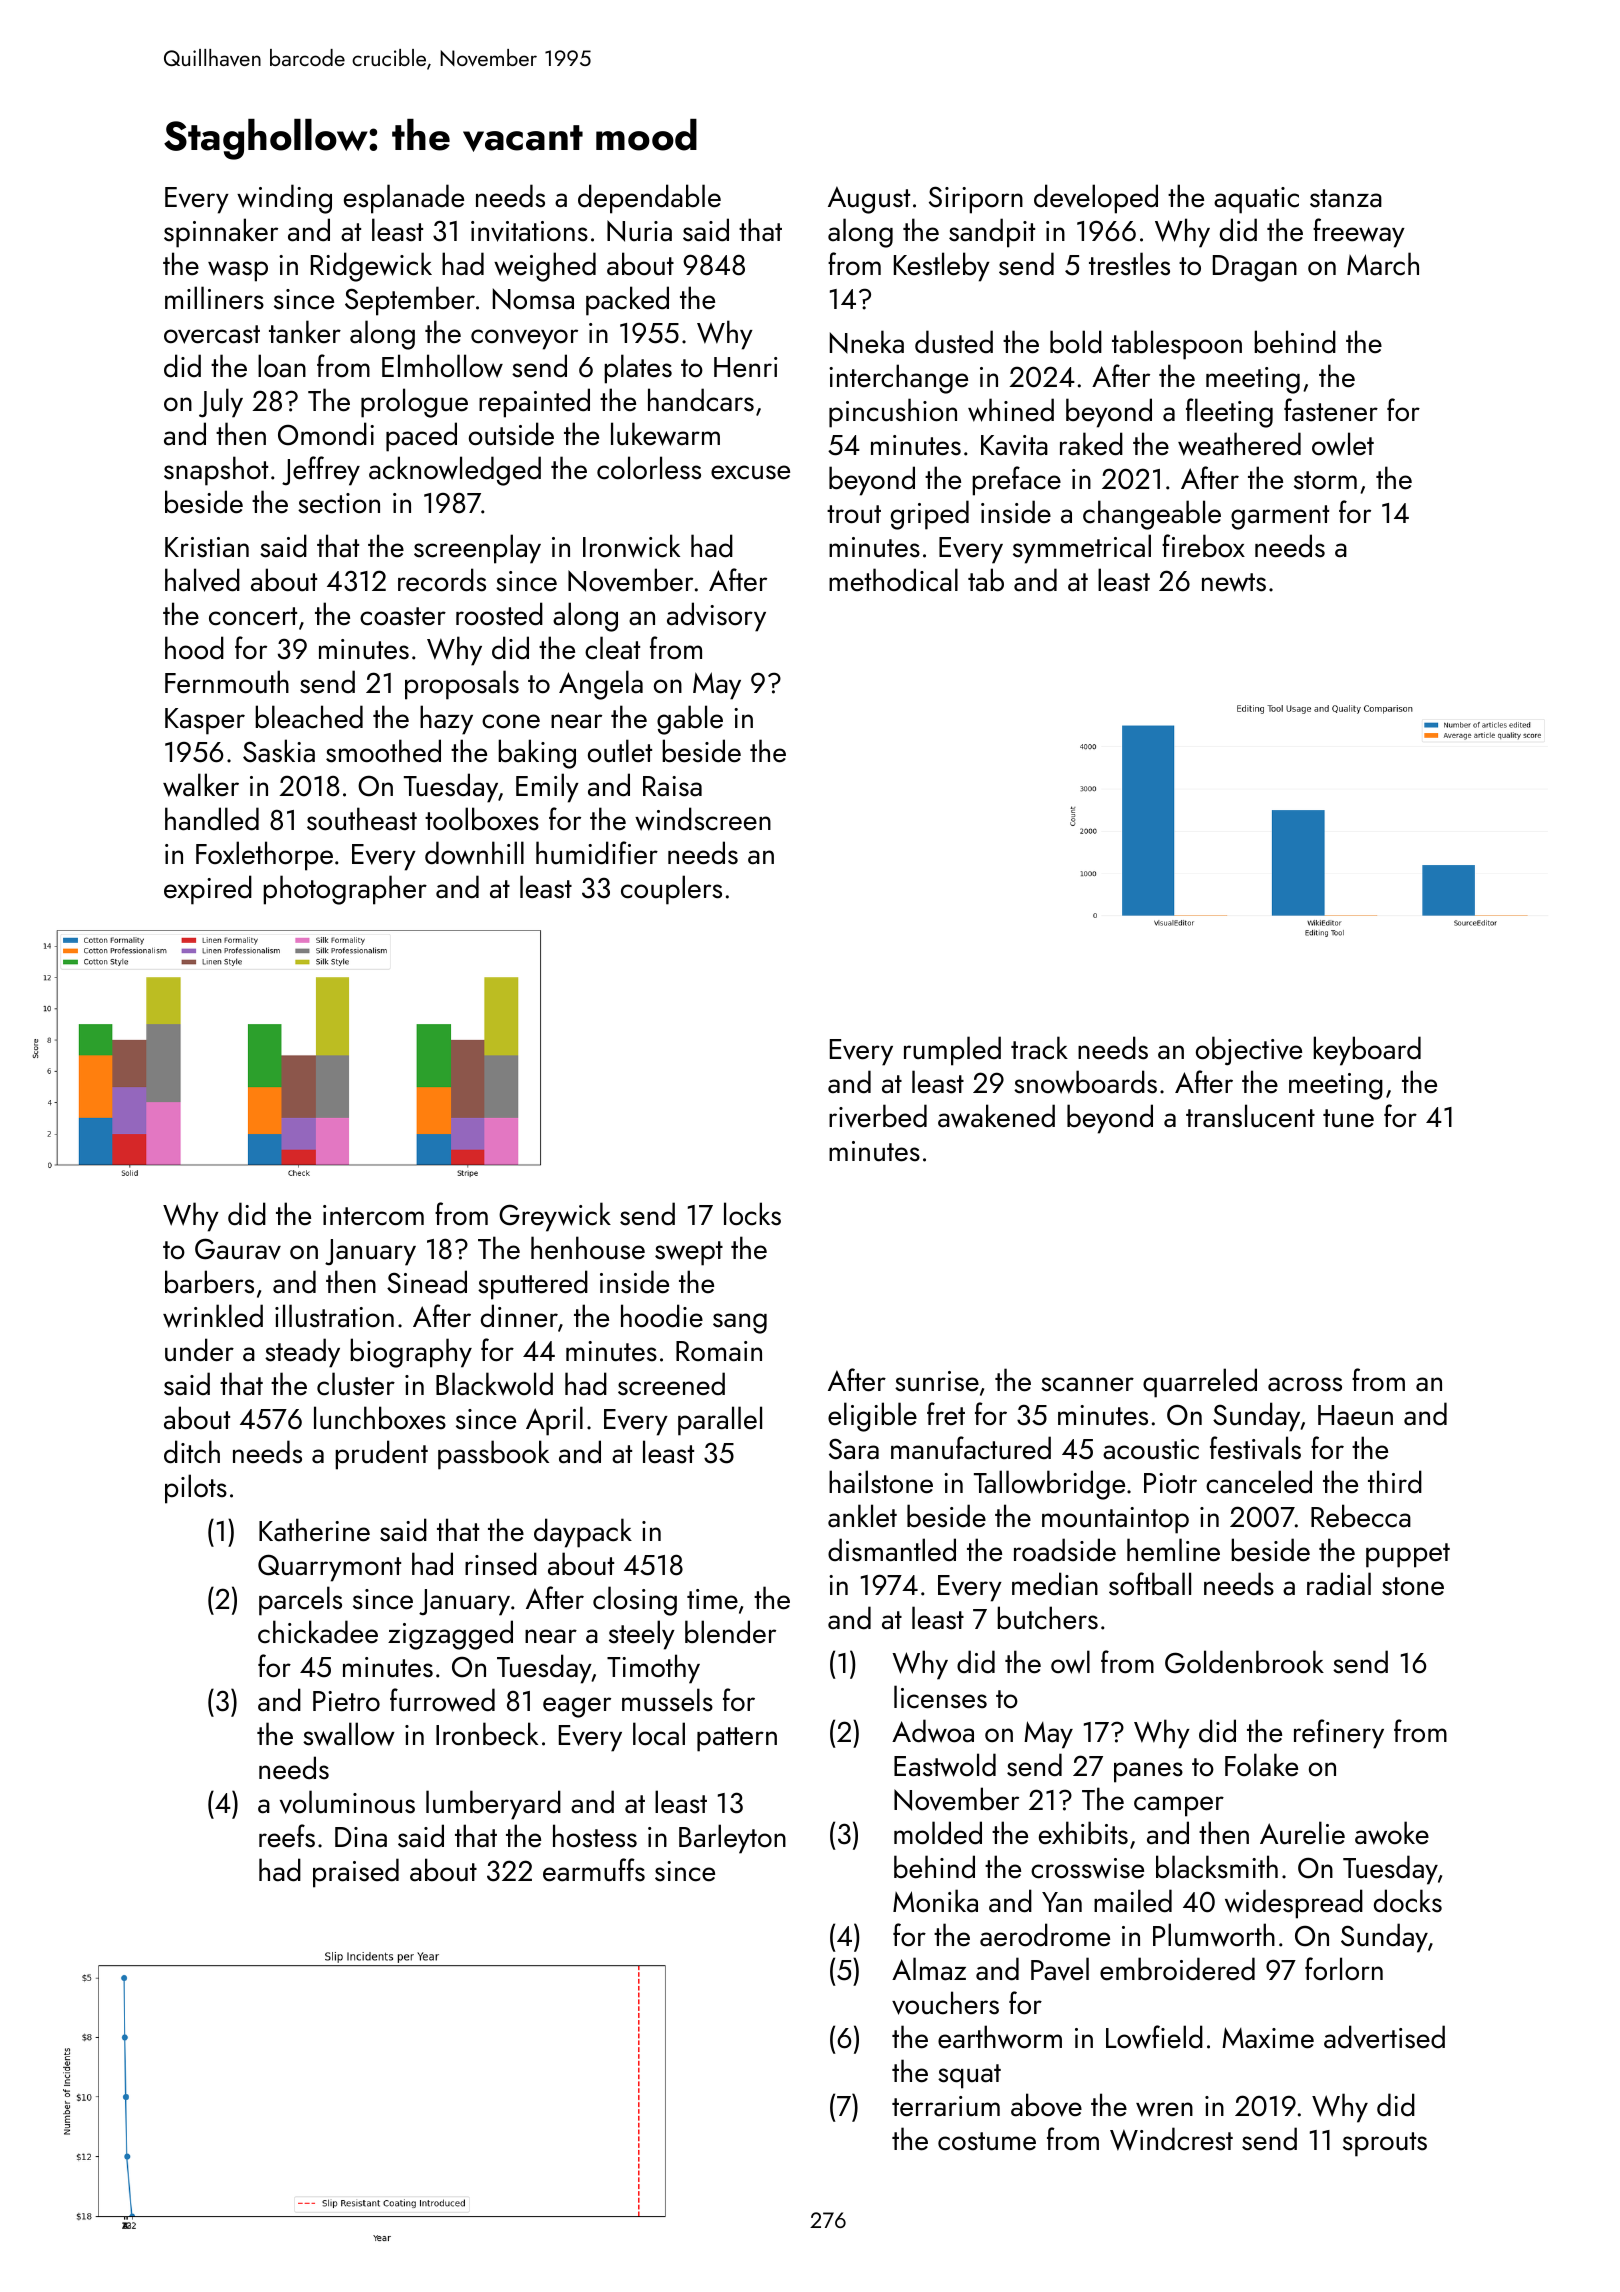 The height and width of the page is (2292, 1620). What do you see at coordinates (594, 1870) in the page?
I see `earmuffs` at bounding box center [594, 1870].
